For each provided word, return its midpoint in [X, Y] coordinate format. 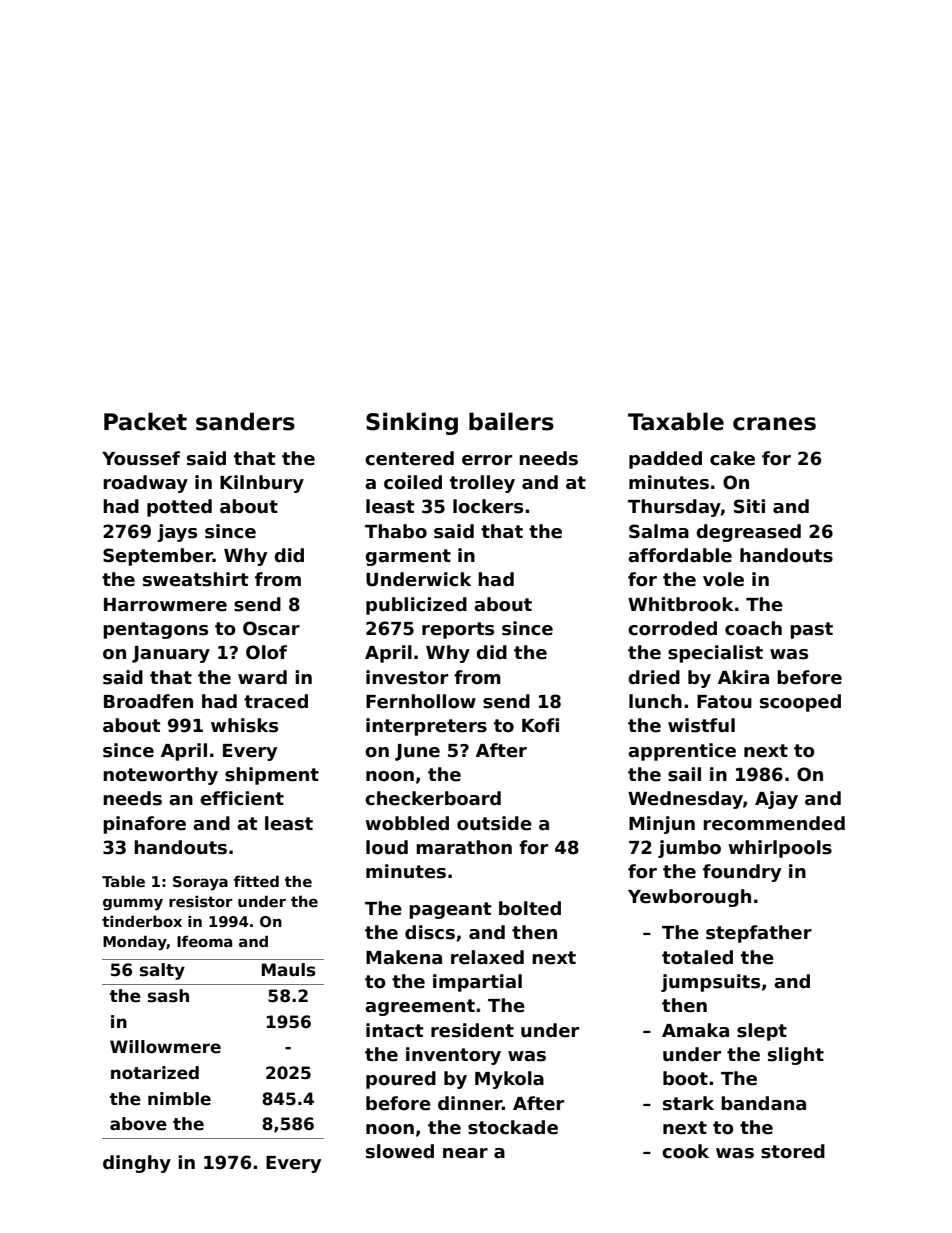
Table [123, 881]
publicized [416, 606]
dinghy [137, 1164]
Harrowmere [165, 605]
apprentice [682, 752]
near [465, 1153]
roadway [145, 484]
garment [408, 557]
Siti [749, 506]
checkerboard [433, 798]
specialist [715, 654]
